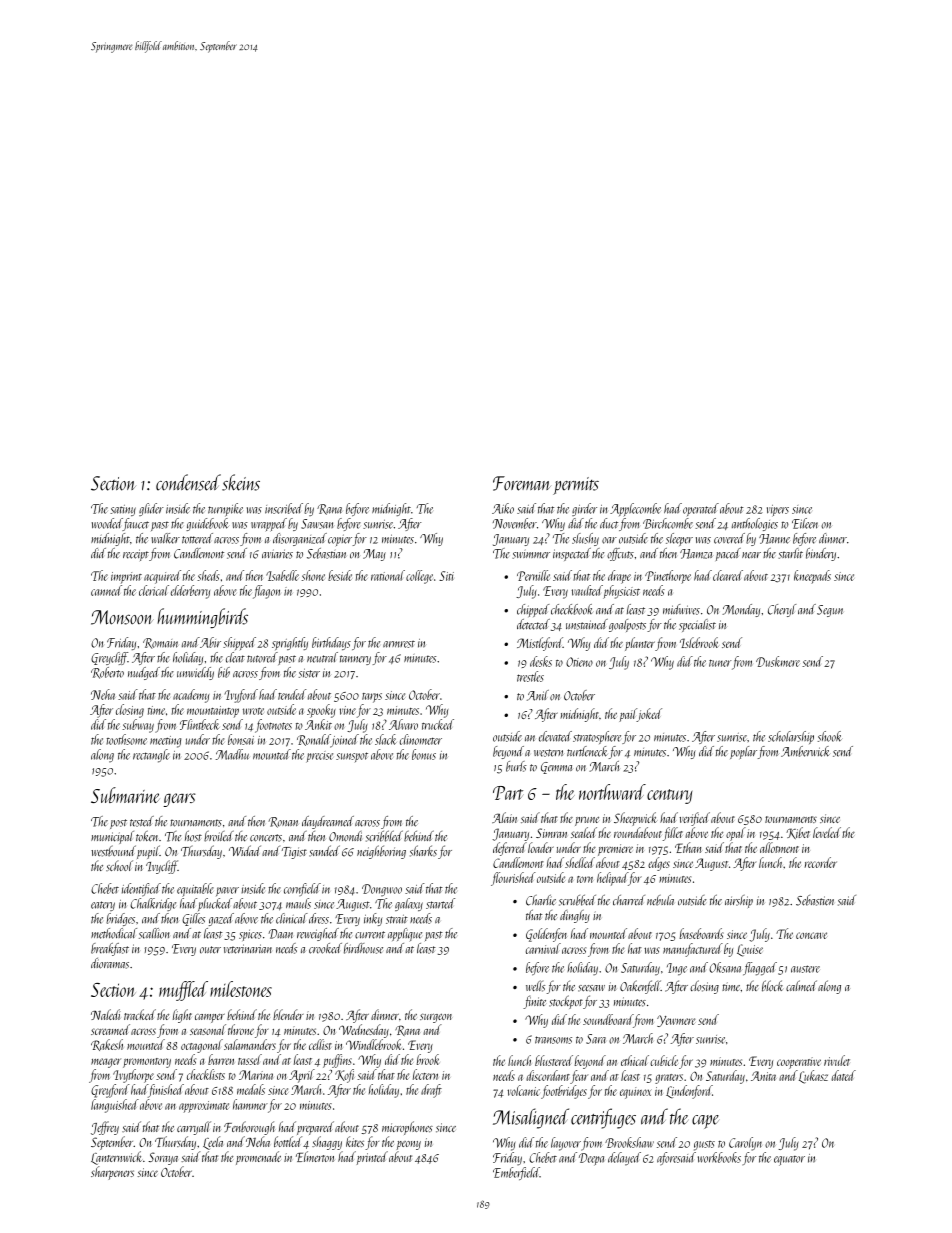 The image size is (952, 1233). I want to click on outer, so click(210, 950).
